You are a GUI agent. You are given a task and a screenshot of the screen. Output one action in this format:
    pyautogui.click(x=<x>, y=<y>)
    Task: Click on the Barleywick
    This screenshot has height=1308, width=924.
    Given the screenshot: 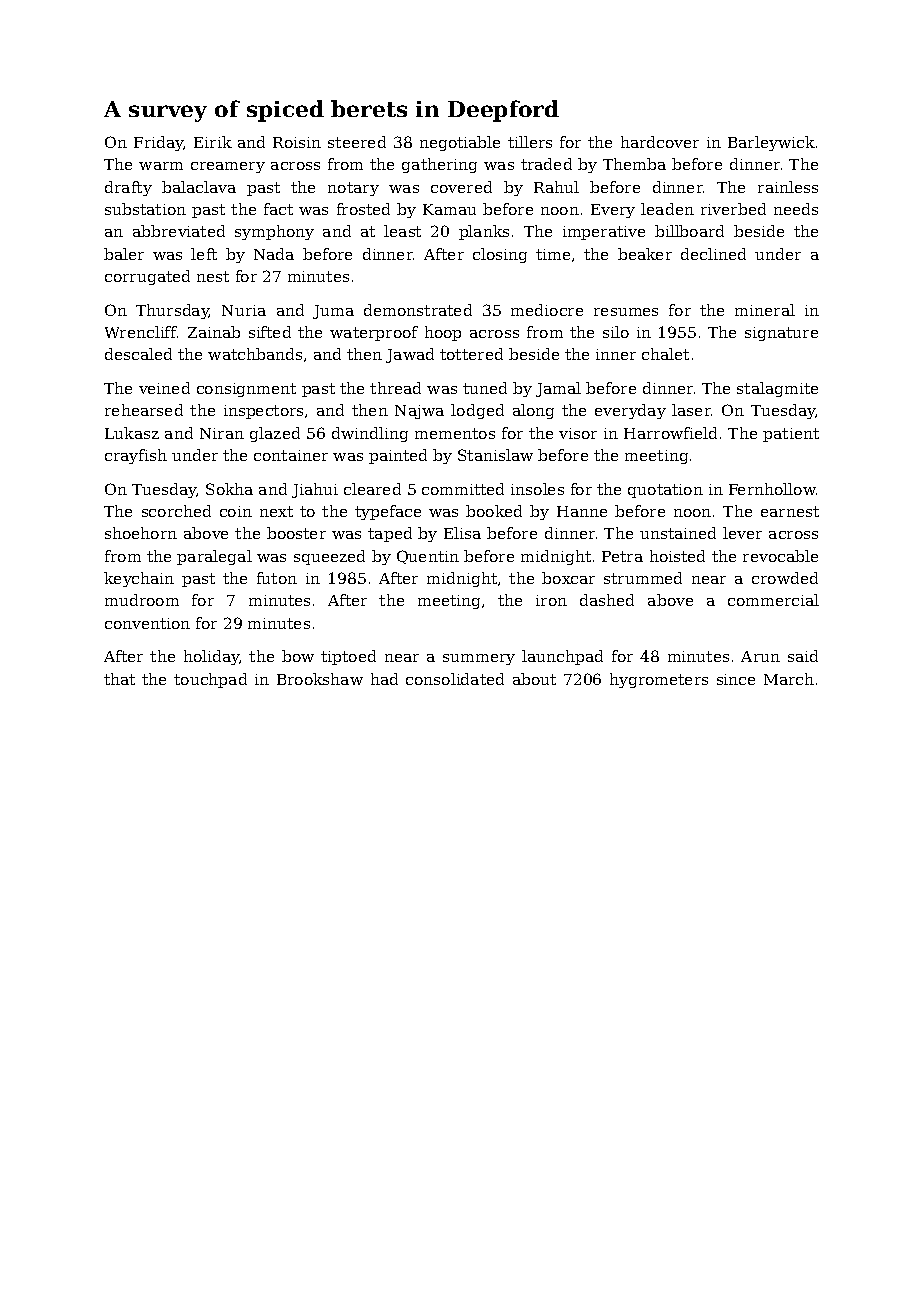 What is the action you would take?
    pyautogui.click(x=771, y=143)
